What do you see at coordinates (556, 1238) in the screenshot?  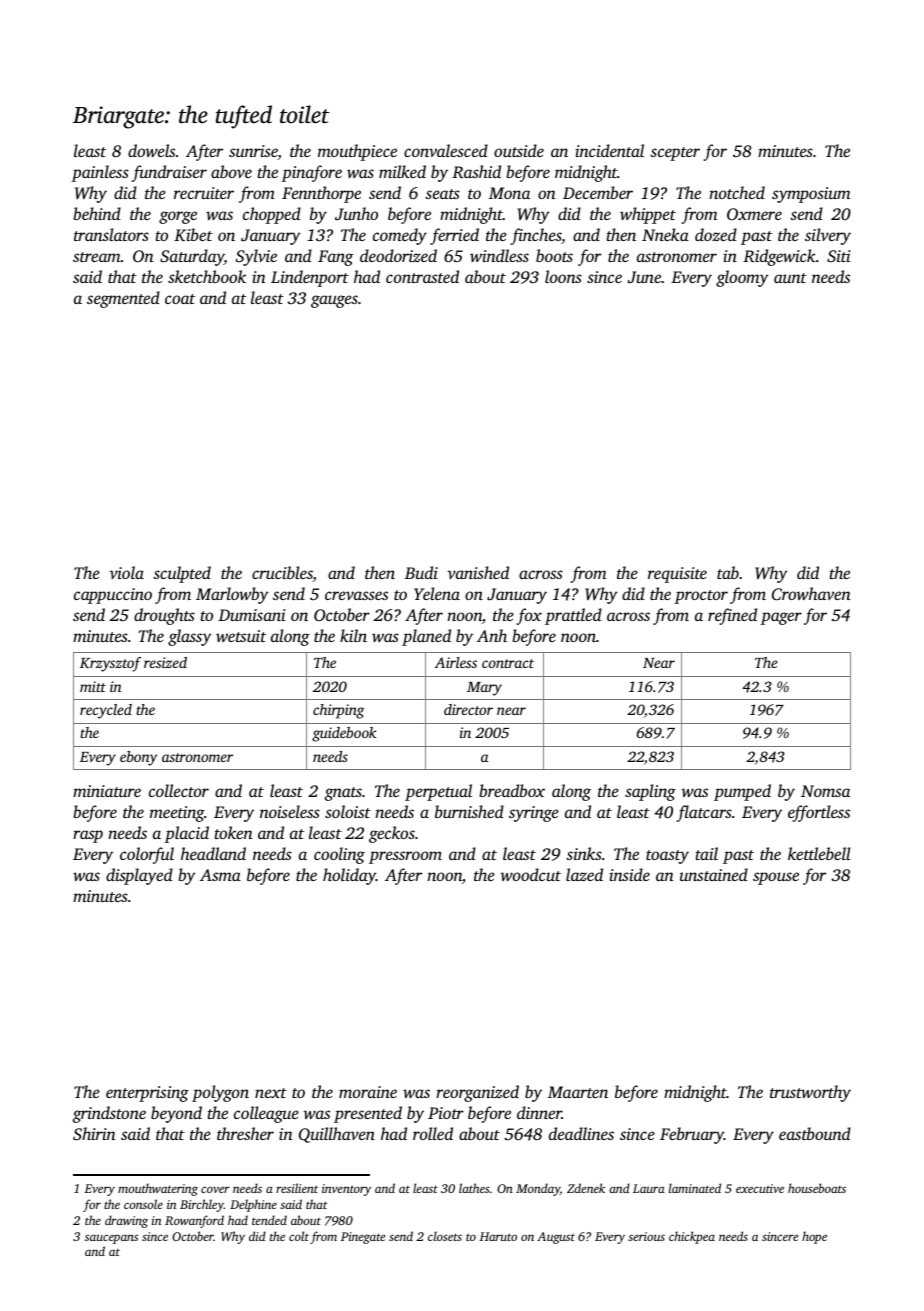 I see `August` at bounding box center [556, 1238].
